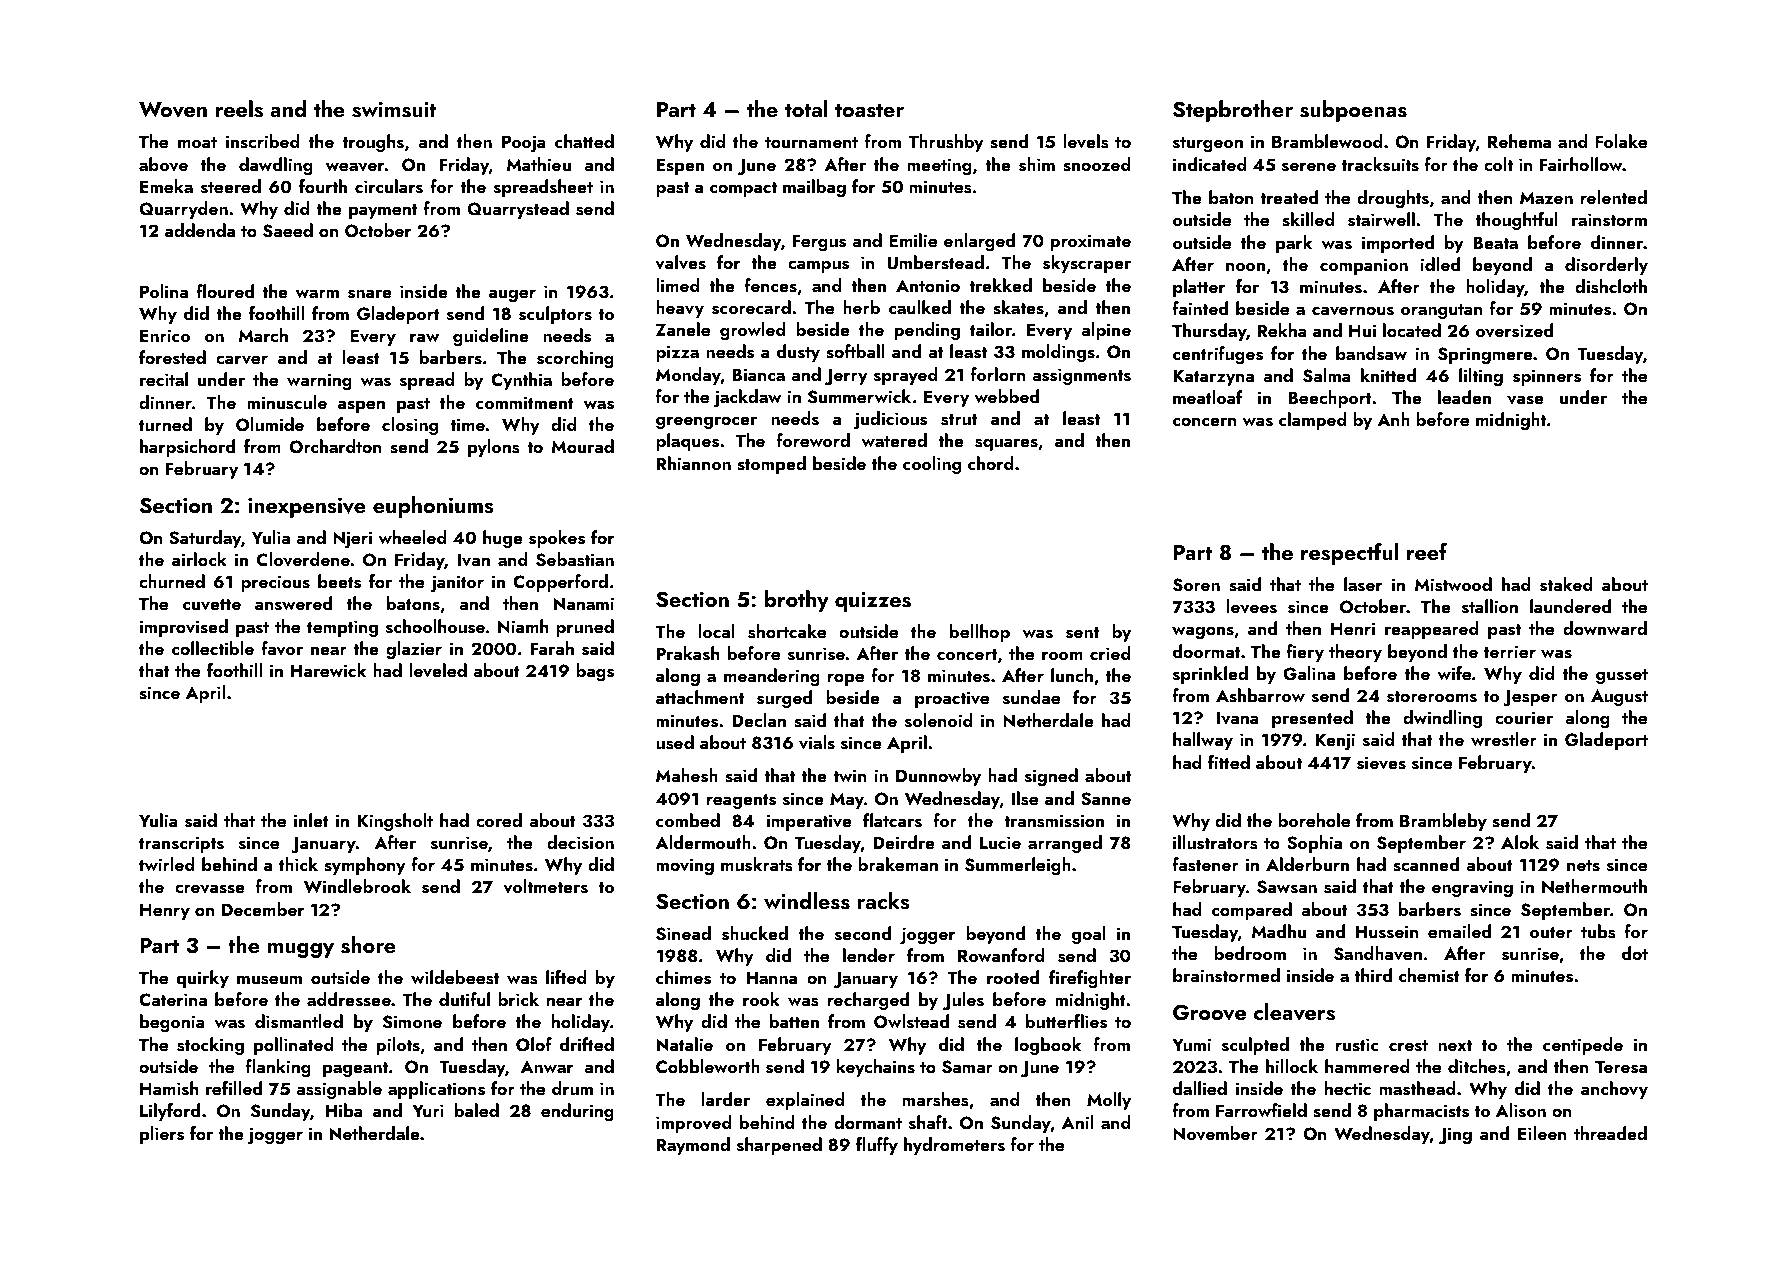 Image resolution: width=1787 pixels, height=1263 pixels. I want to click on fences, so click(770, 285).
